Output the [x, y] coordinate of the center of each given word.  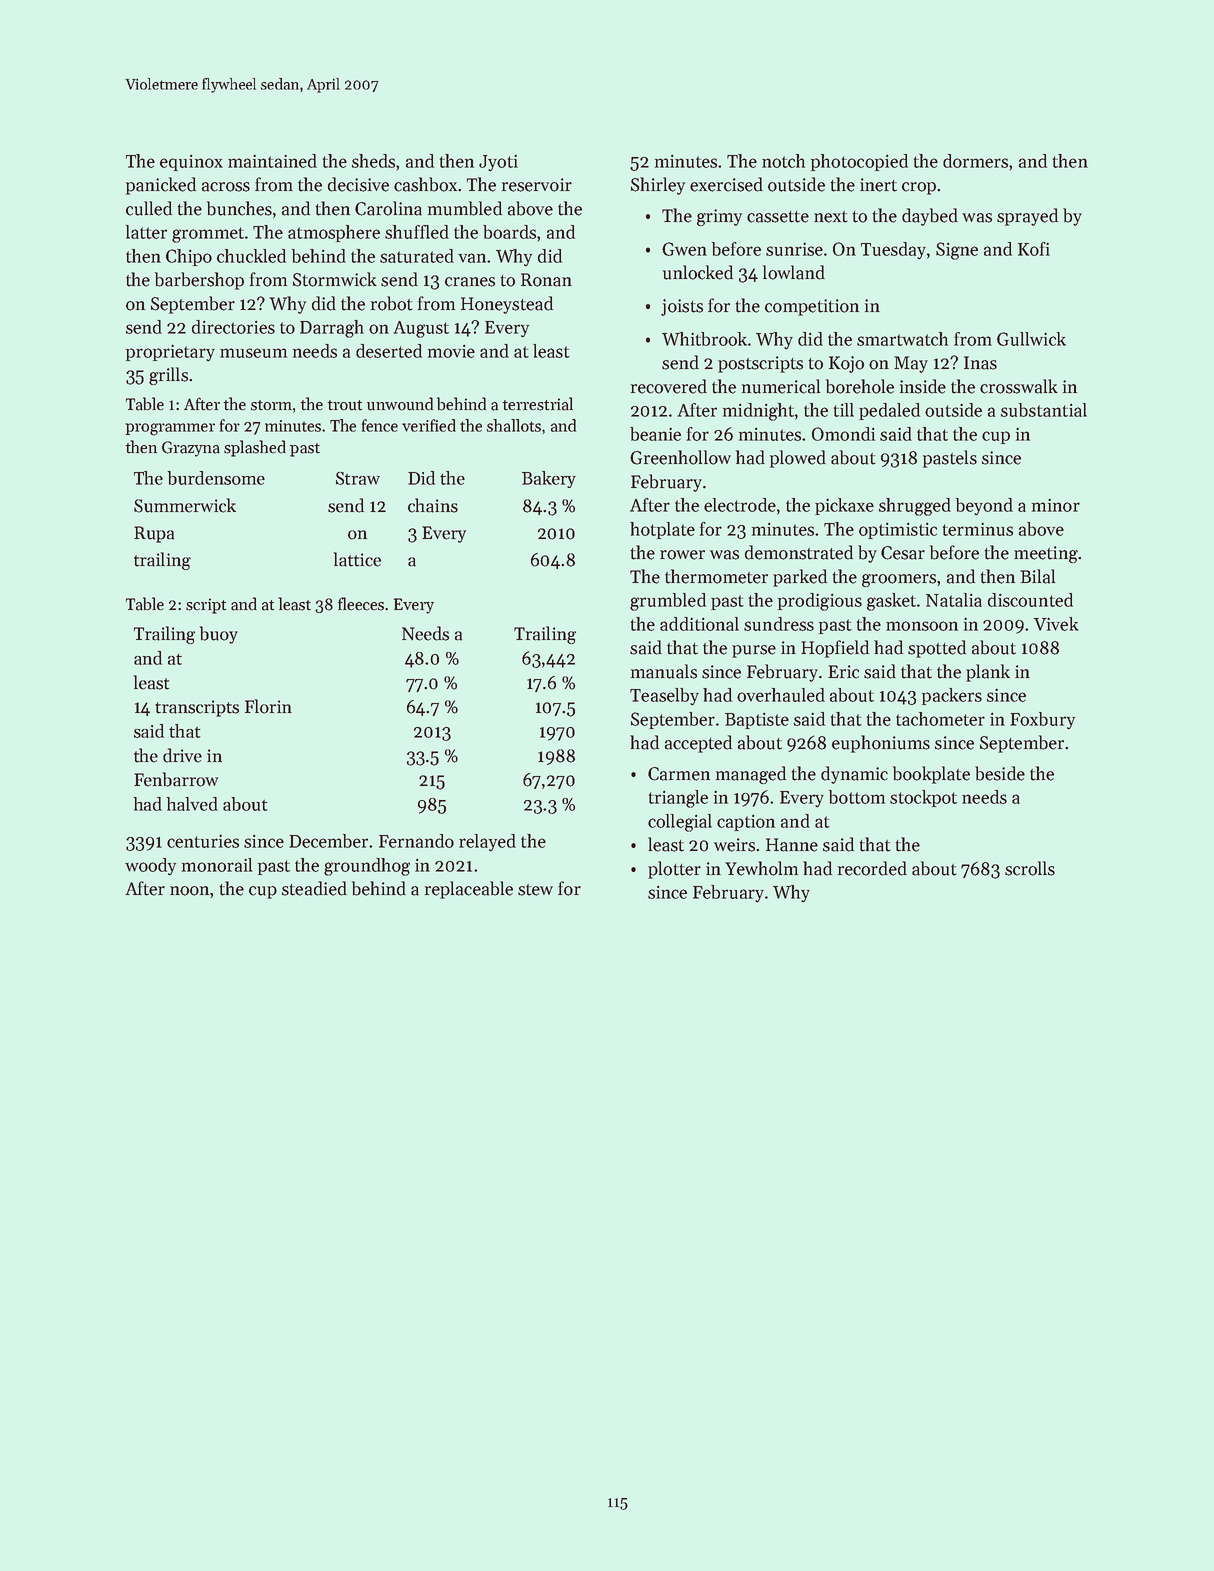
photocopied [859, 162]
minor [1056, 505]
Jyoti [498, 163]
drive [182, 755]
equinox [191, 163]
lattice [357, 559]
